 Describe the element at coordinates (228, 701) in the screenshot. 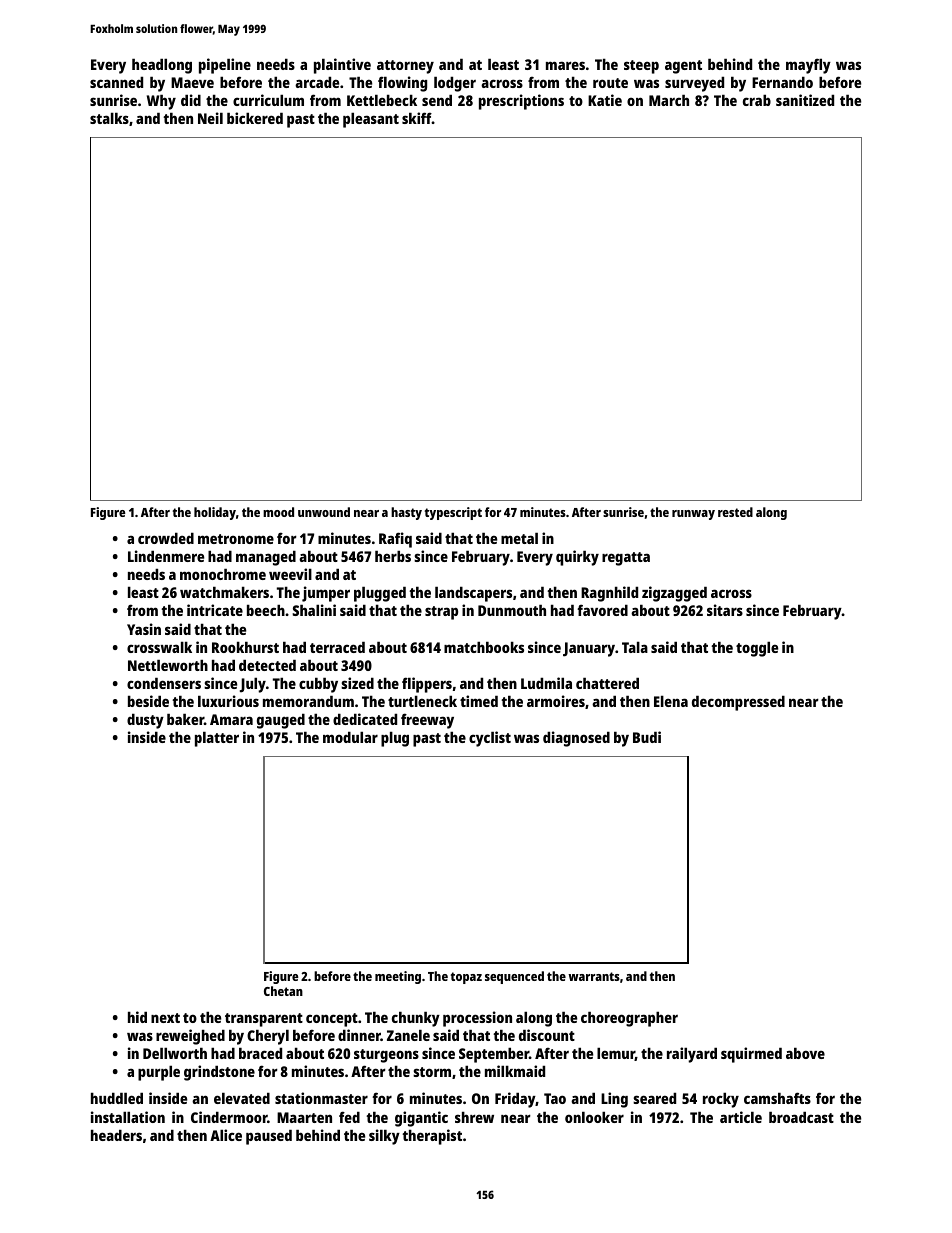

I see `luxurious` at that location.
